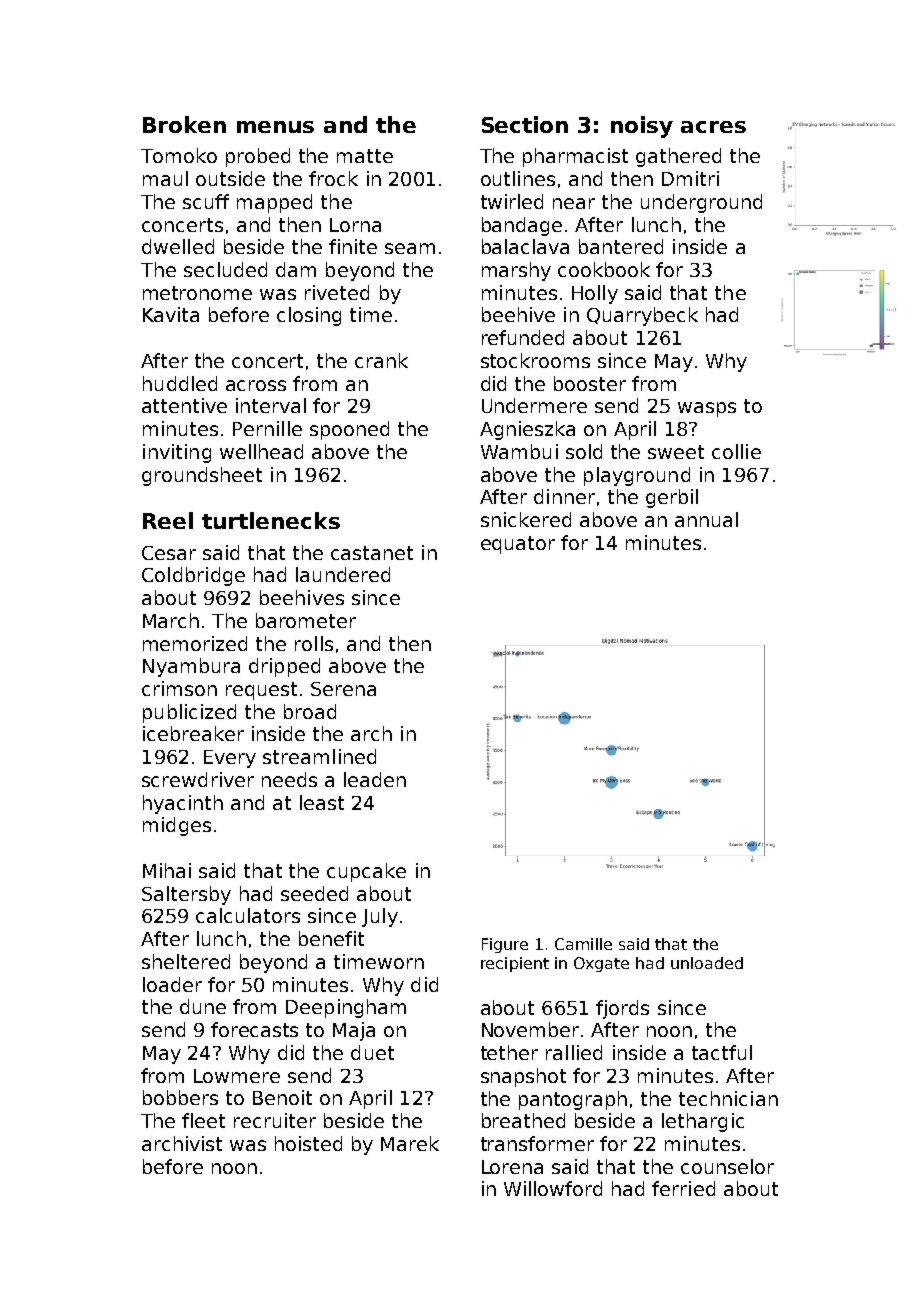 This image has width=924, height=1311. I want to click on matte, so click(365, 156).
